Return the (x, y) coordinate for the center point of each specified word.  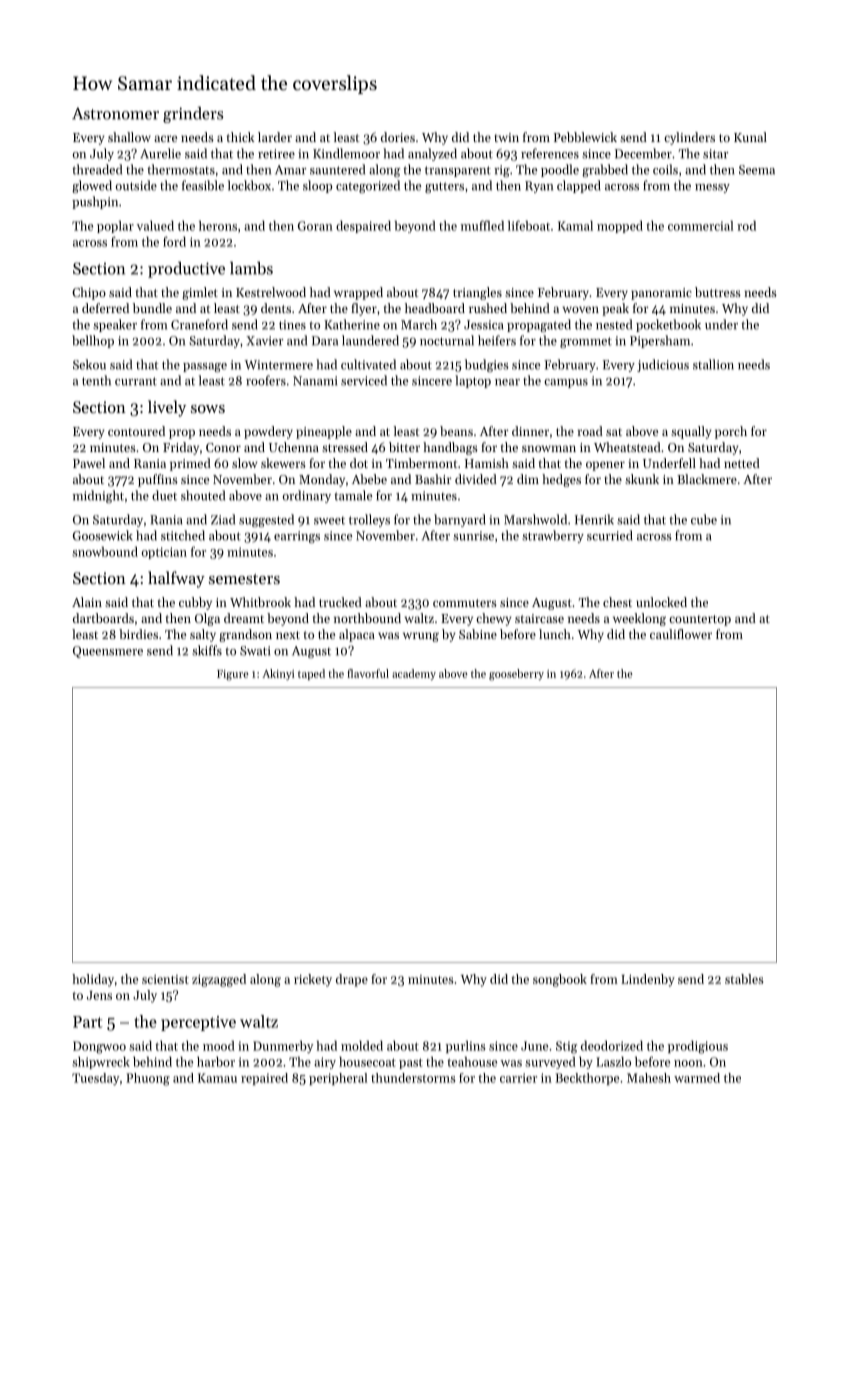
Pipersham (660, 341)
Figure (233, 675)
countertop (700, 620)
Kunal (750, 137)
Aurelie (160, 153)
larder (275, 137)
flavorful (368, 673)
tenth (96, 380)
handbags (450, 448)
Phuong (148, 1079)
